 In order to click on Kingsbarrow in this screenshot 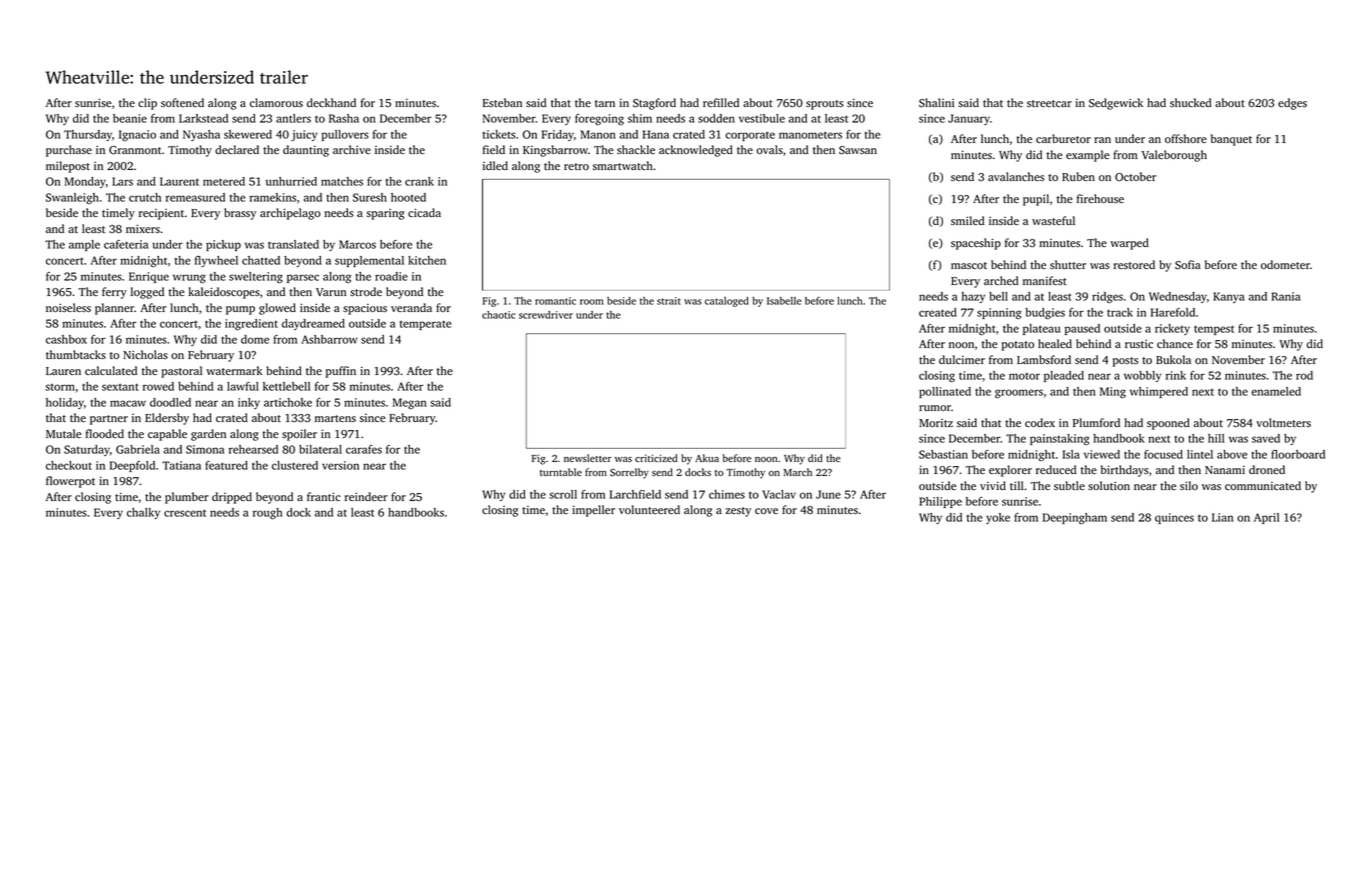, I will do `click(555, 151)`.
